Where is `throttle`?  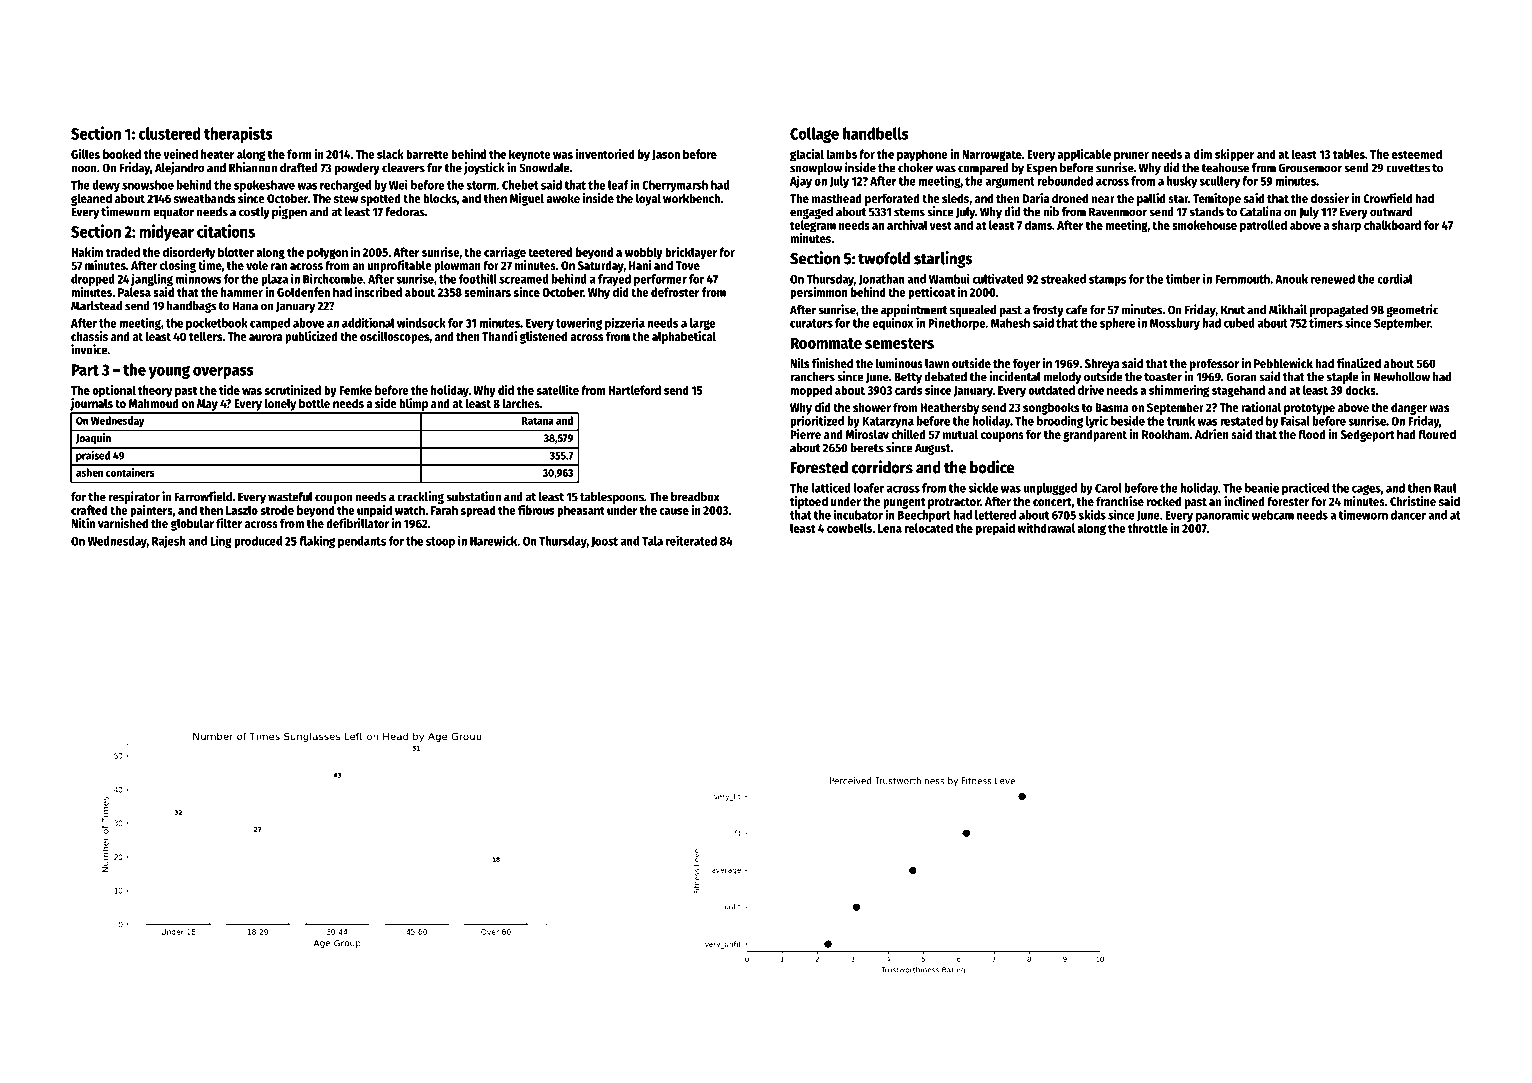
throttle is located at coordinates (1148, 528).
